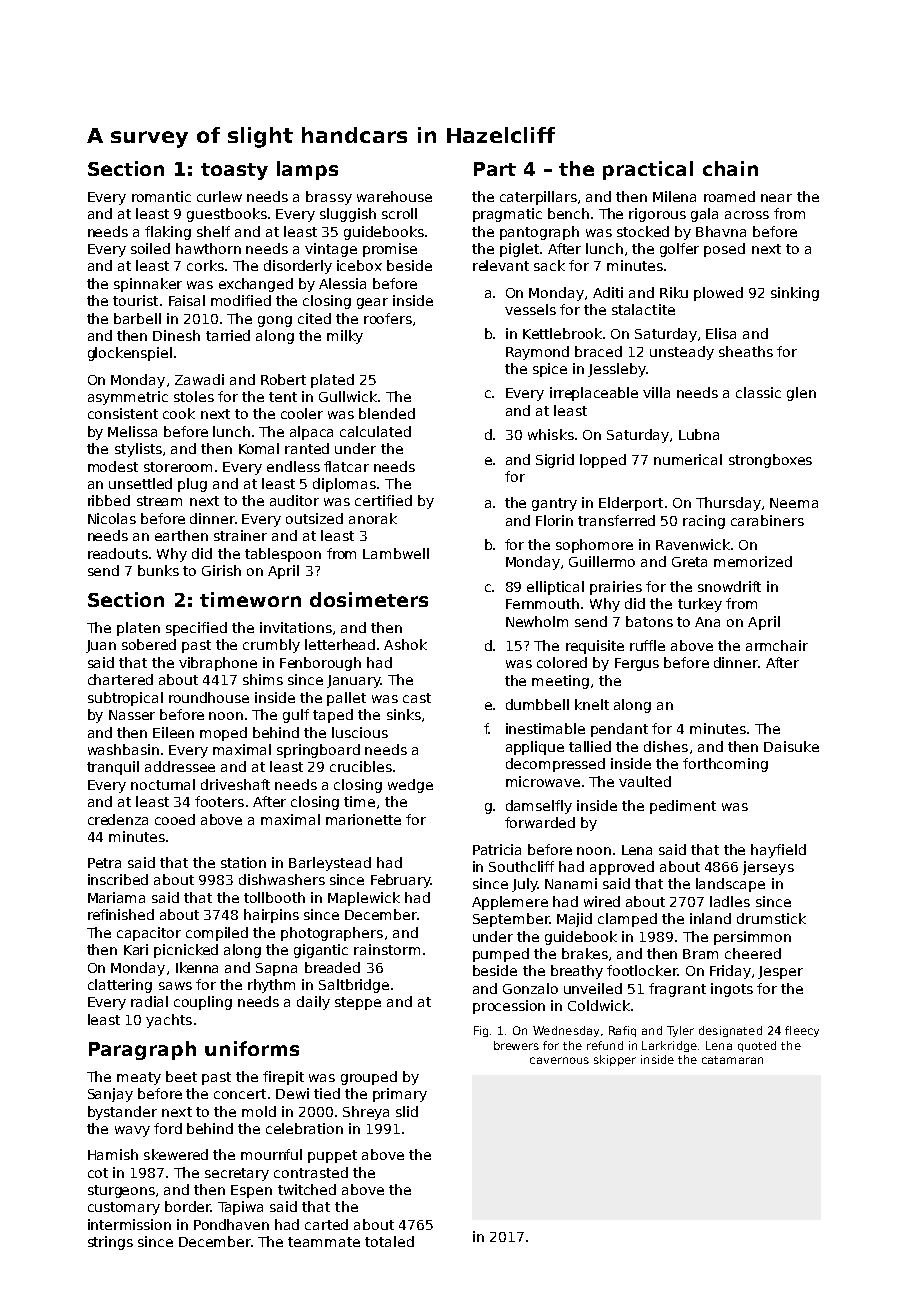  What do you see at coordinates (404, 714) in the screenshot?
I see `sinks` at bounding box center [404, 714].
